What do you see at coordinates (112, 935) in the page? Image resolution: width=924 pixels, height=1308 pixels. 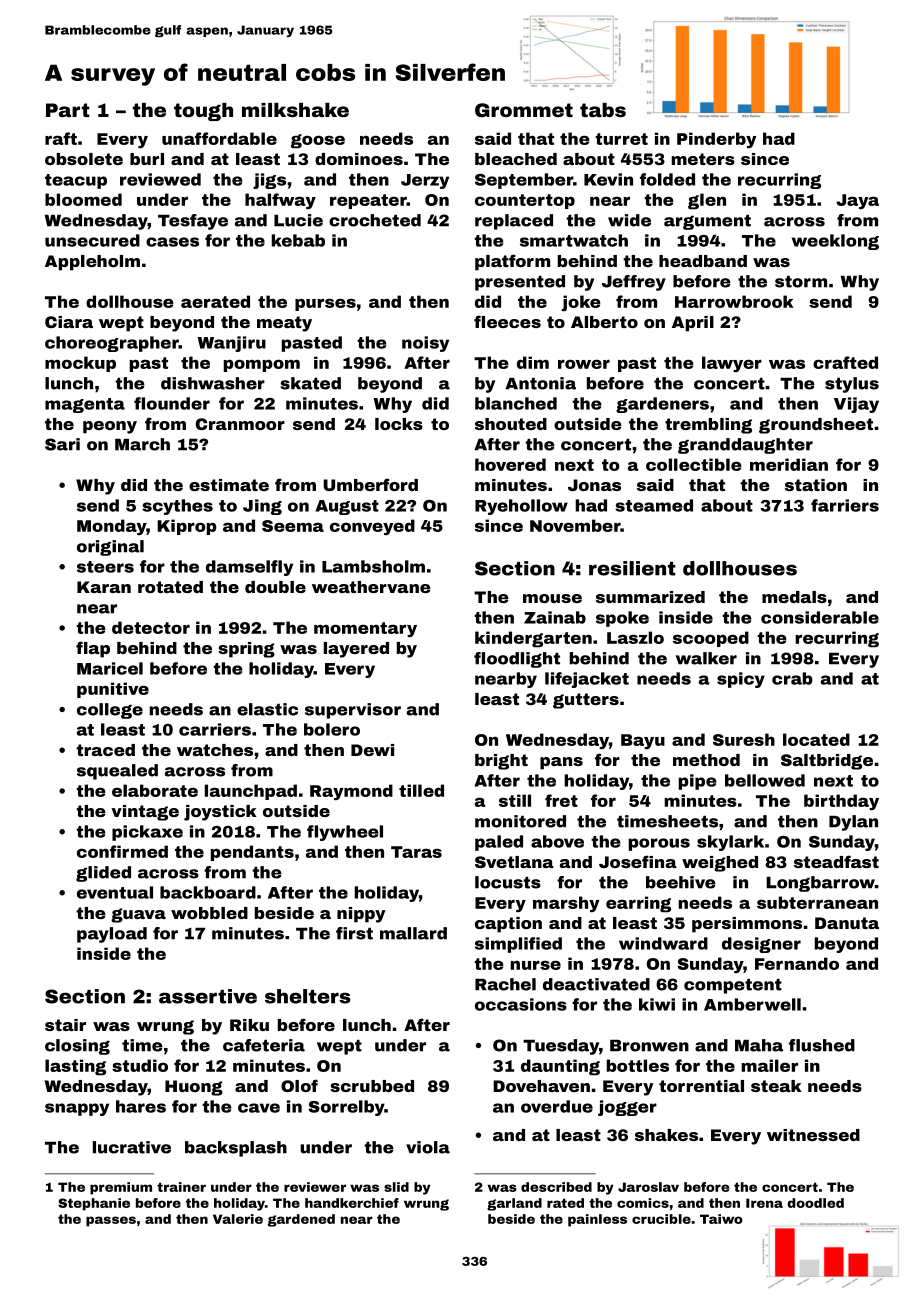 I see `payload` at bounding box center [112, 935].
